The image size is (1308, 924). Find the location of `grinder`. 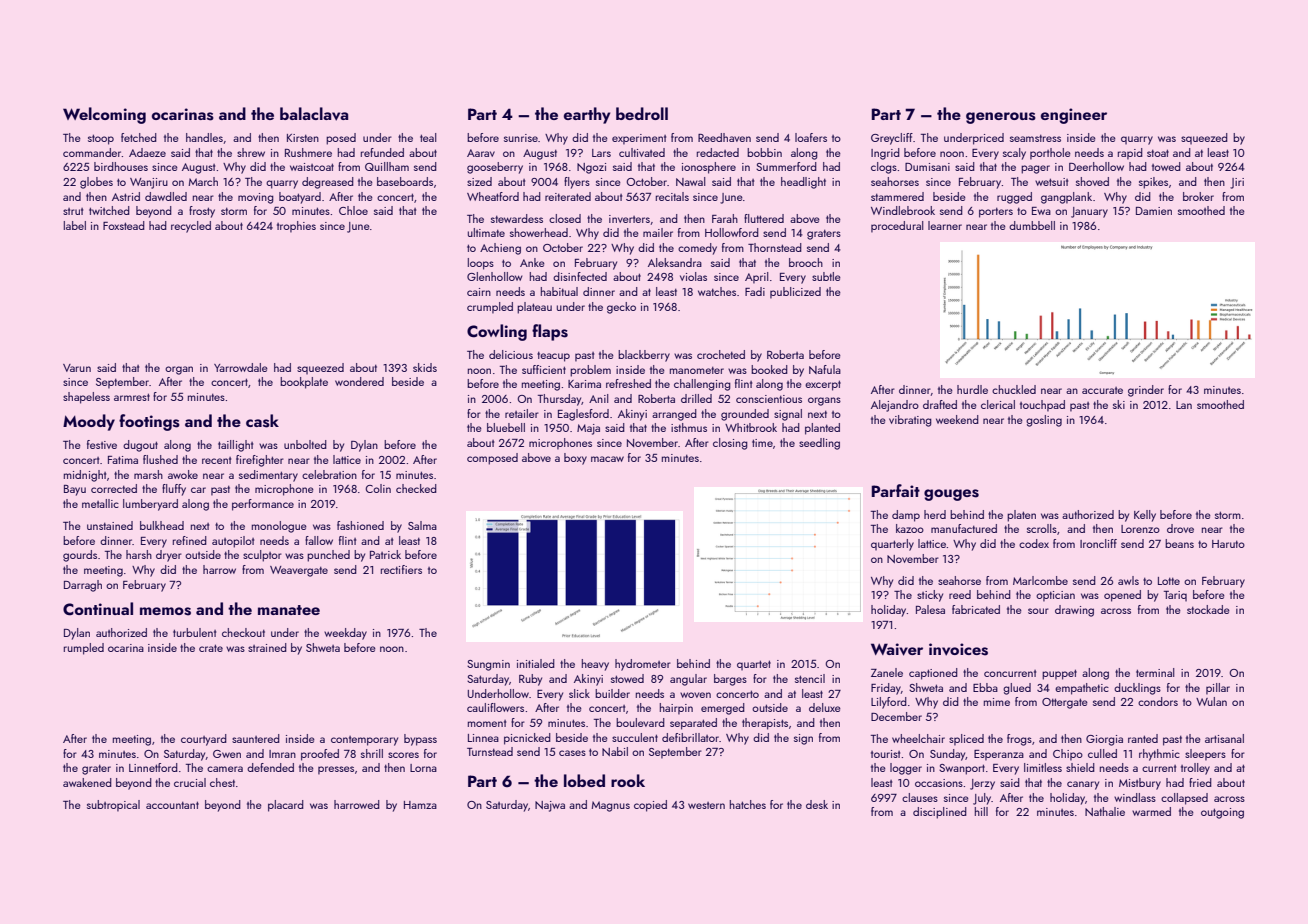

grinder is located at coordinates (1146, 391).
